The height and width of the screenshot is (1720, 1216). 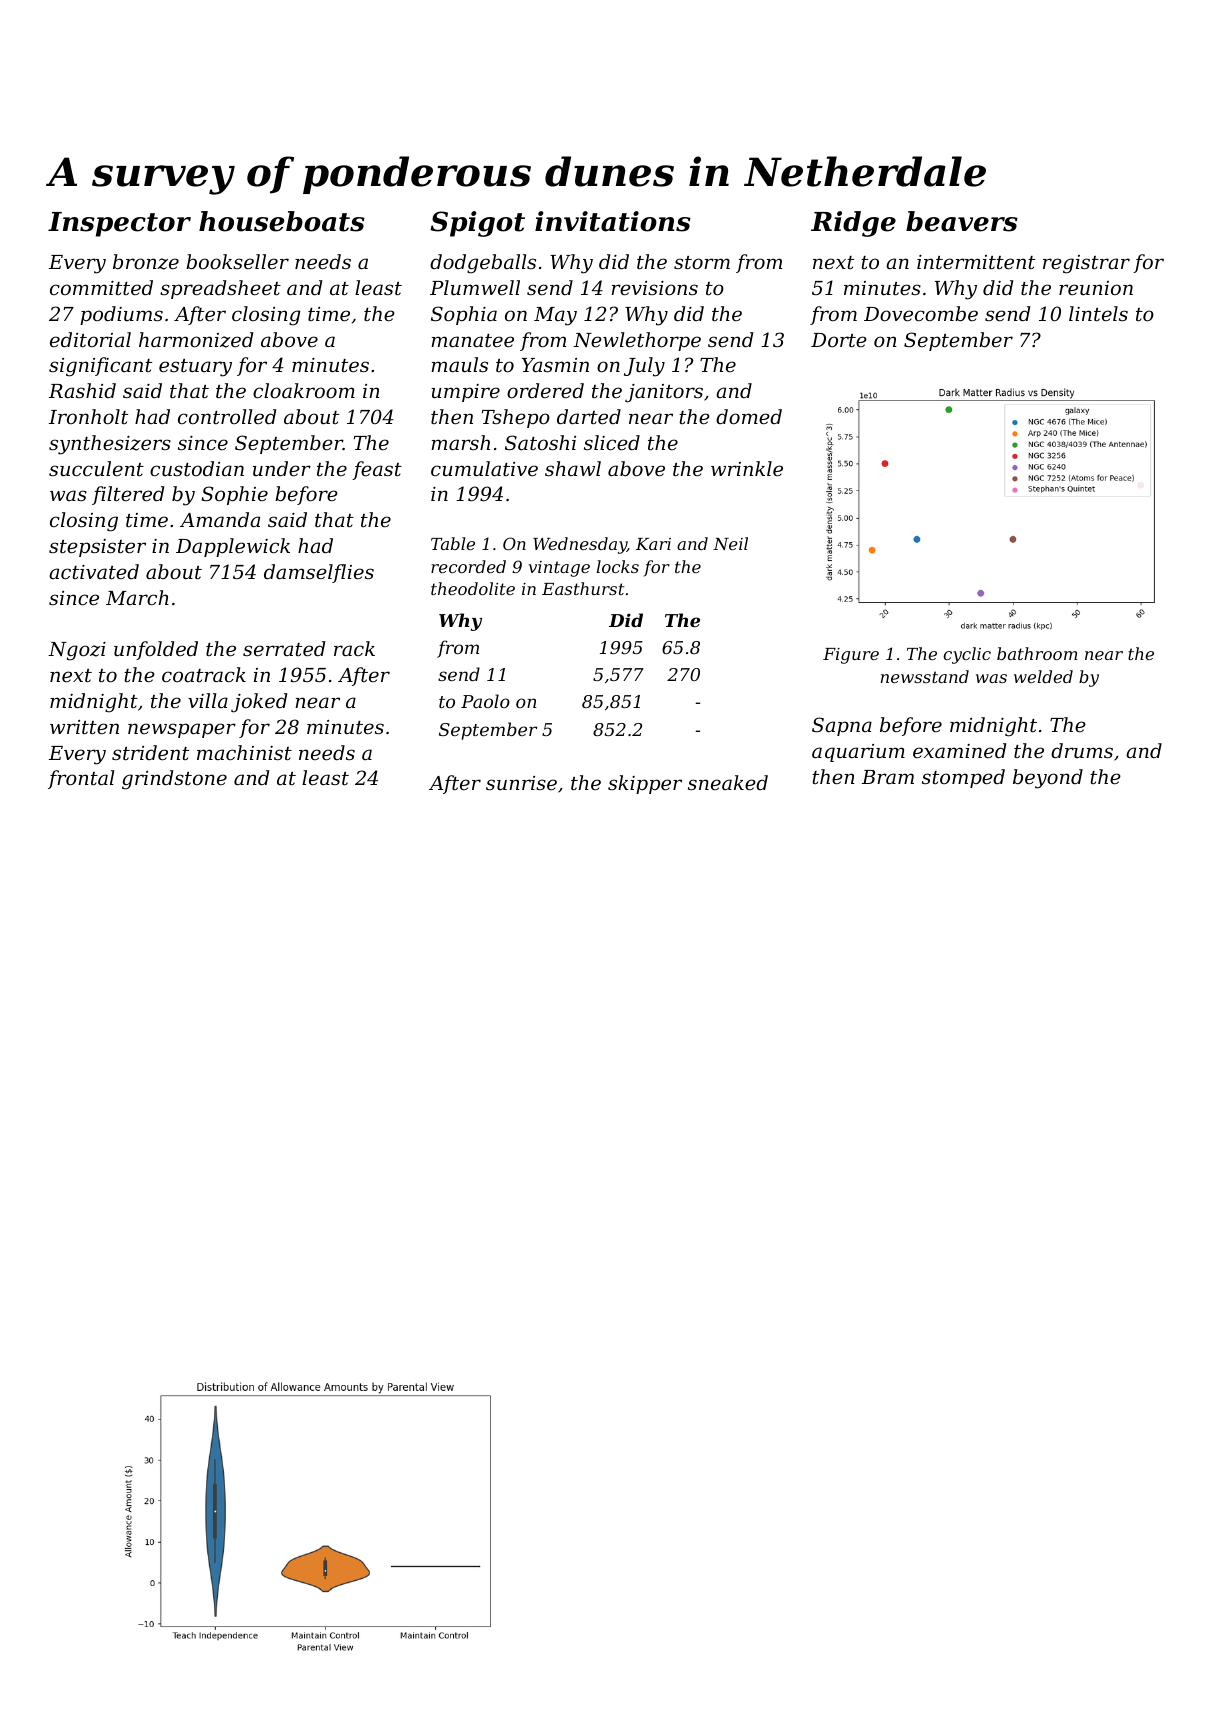 I want to click on activated, so click(x=94, y=571).
